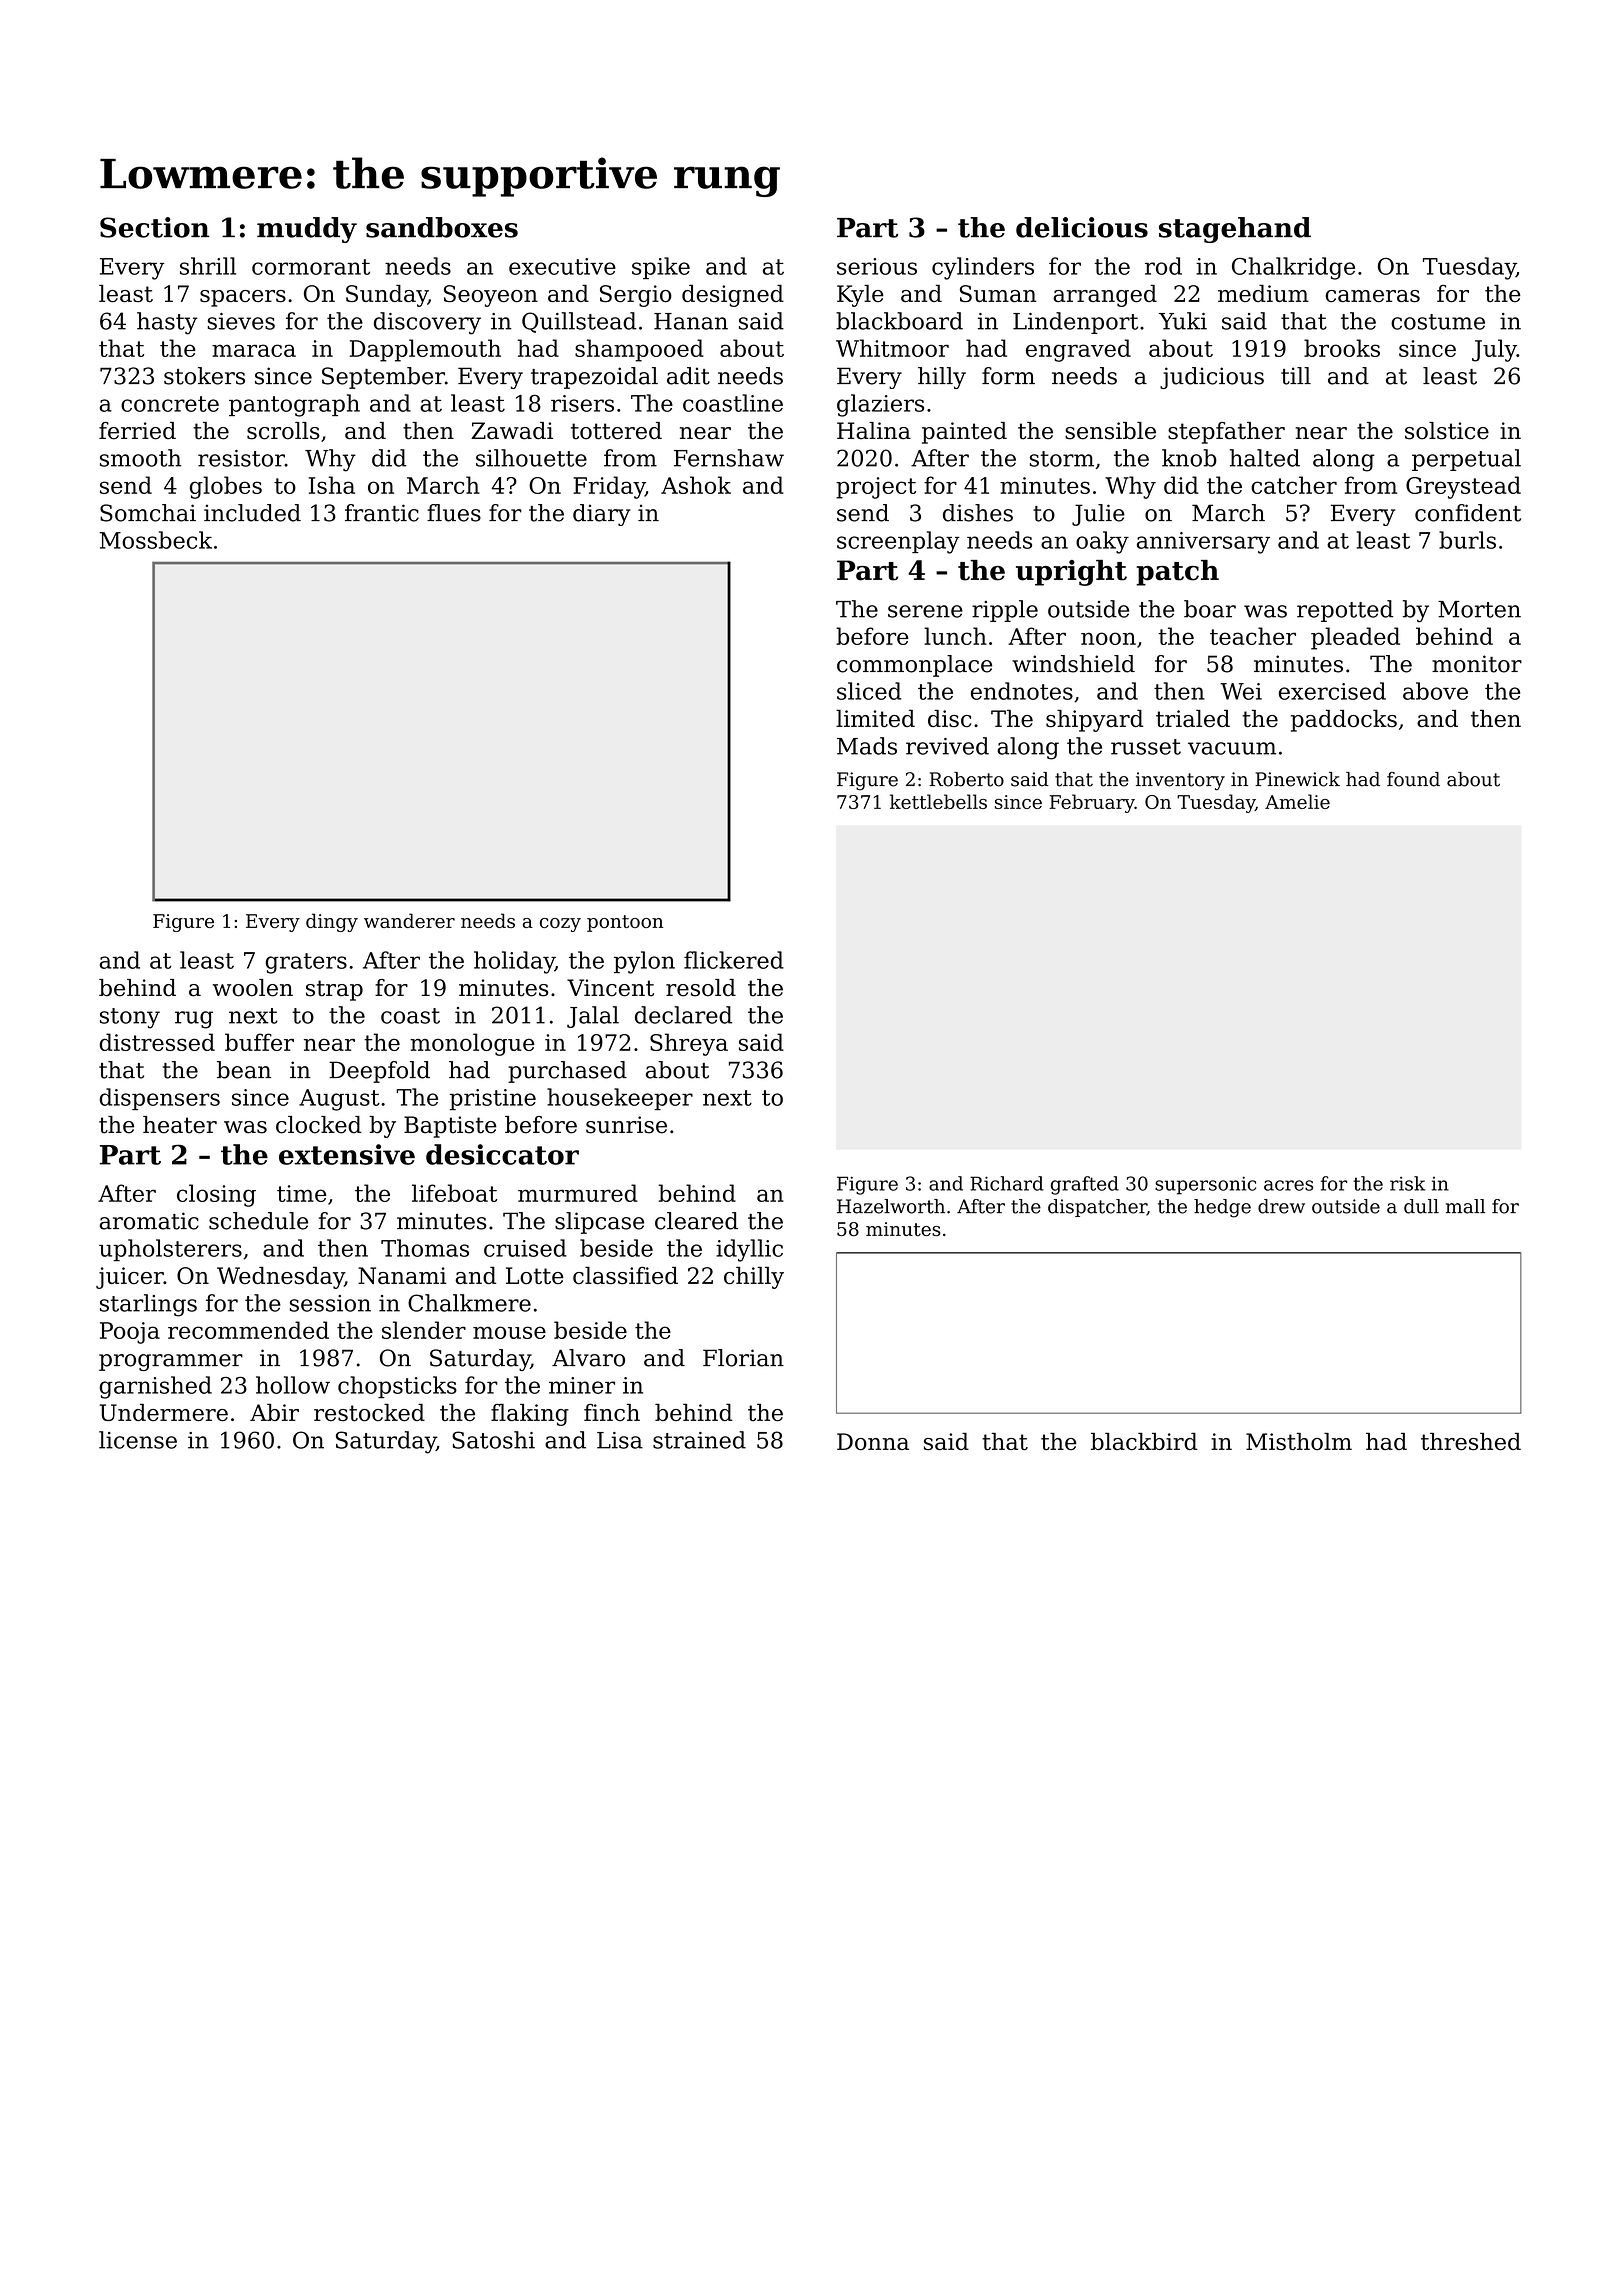 The image size is (1620, 2292). What do you see at coordinates (891, 1206) in the page?
I see `Hazelworth` at bounding box center [891, 1206].
